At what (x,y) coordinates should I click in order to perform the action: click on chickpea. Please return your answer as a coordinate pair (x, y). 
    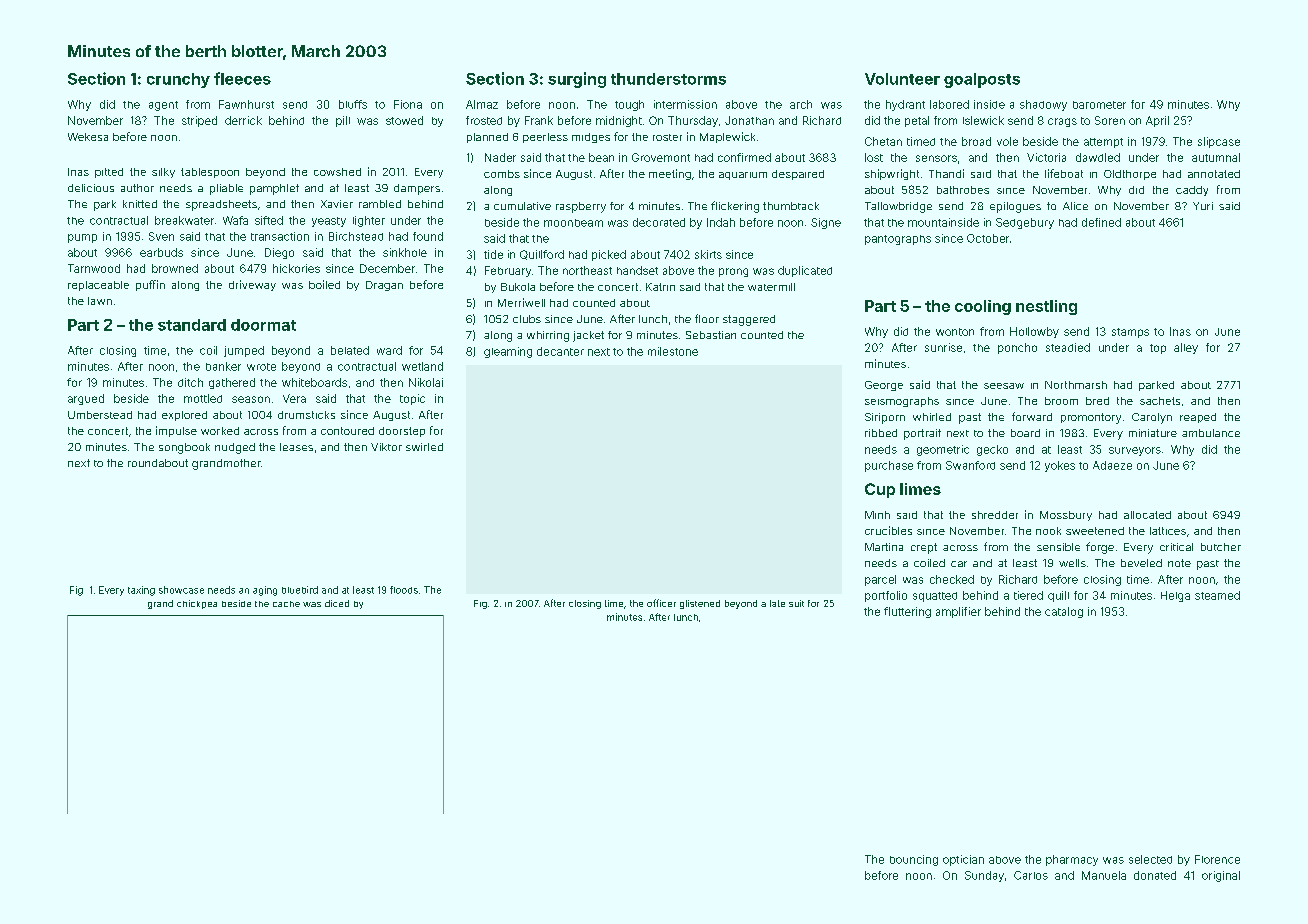
    Looking at the image, I should click on (197, 604).
